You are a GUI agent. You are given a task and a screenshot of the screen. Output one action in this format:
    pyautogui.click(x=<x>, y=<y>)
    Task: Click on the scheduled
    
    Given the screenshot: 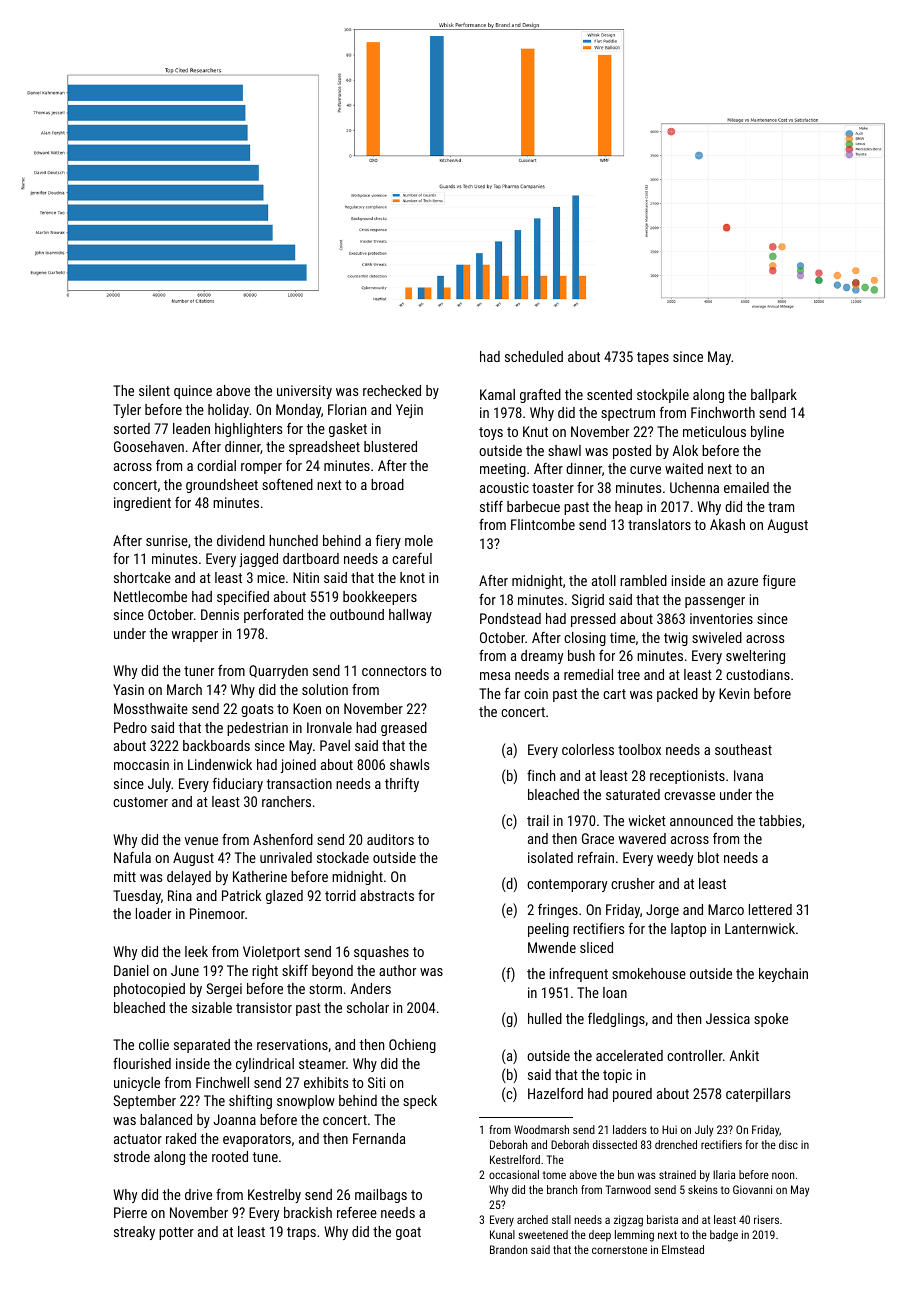 What is the action you would take?
    pyautogui.click(x=534, y=356)
